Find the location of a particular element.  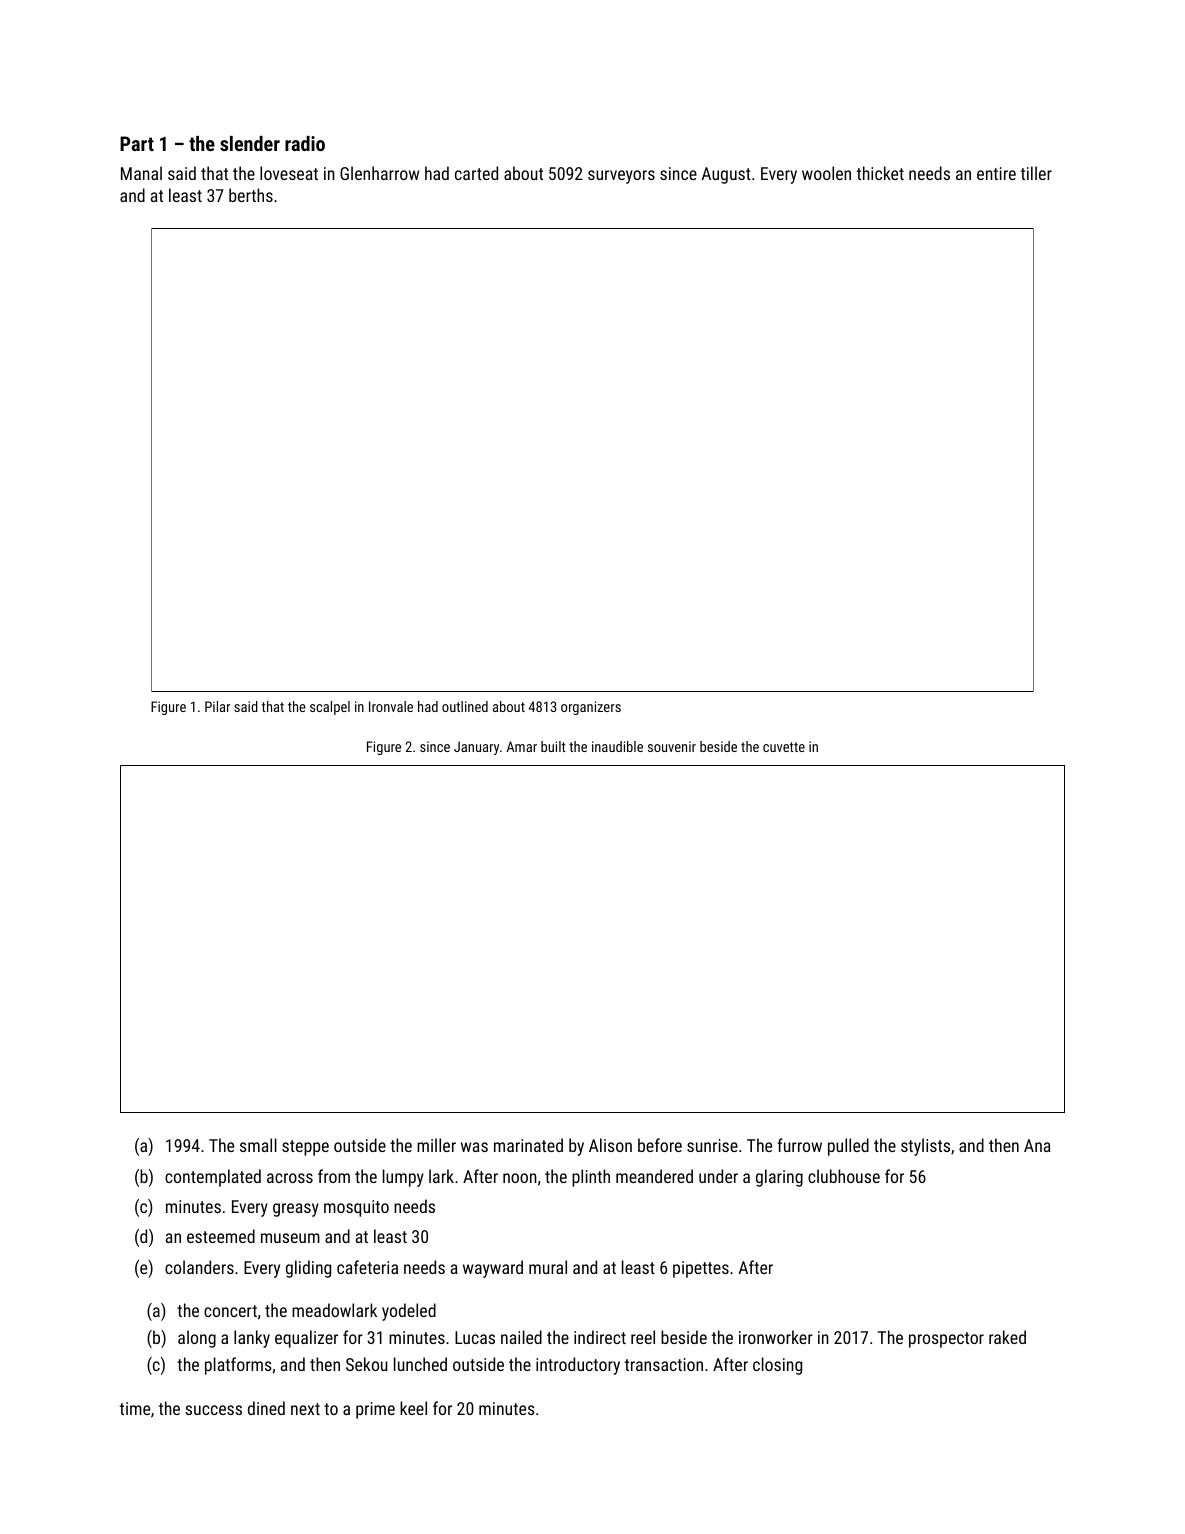

surveyors is located at coordinates (621, 177).
